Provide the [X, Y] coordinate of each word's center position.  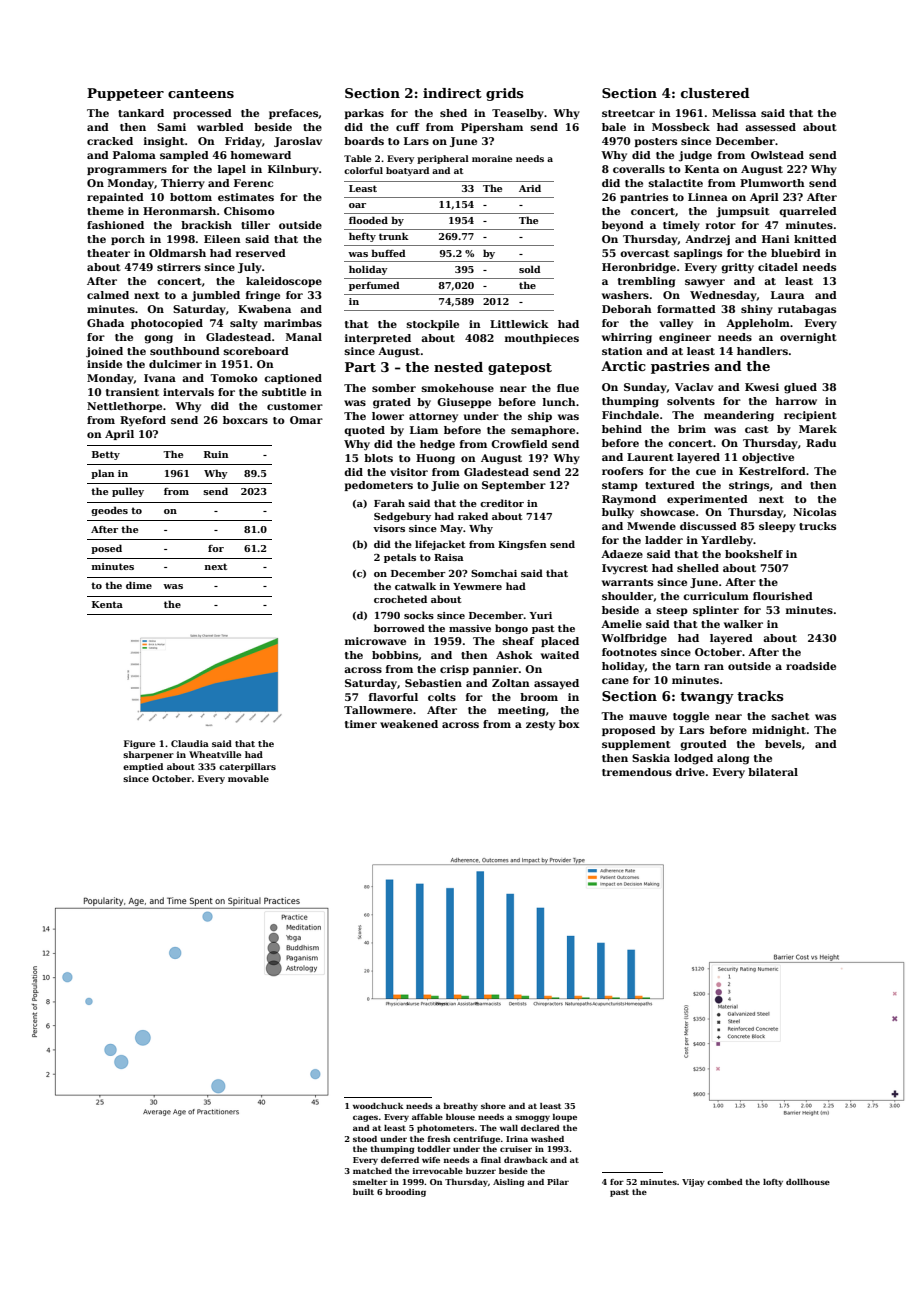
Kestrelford [772, 471]
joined [104, 352]
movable [248, 778]
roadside [811, 666]
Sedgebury [402, 517]
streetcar [628, 113]
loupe [564, 1118]
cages [365, 1118]
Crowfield [519, 444]
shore [493, 1106]
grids [505, 94]
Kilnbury [293, 170]
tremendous [637, 772]
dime [139, 585]
